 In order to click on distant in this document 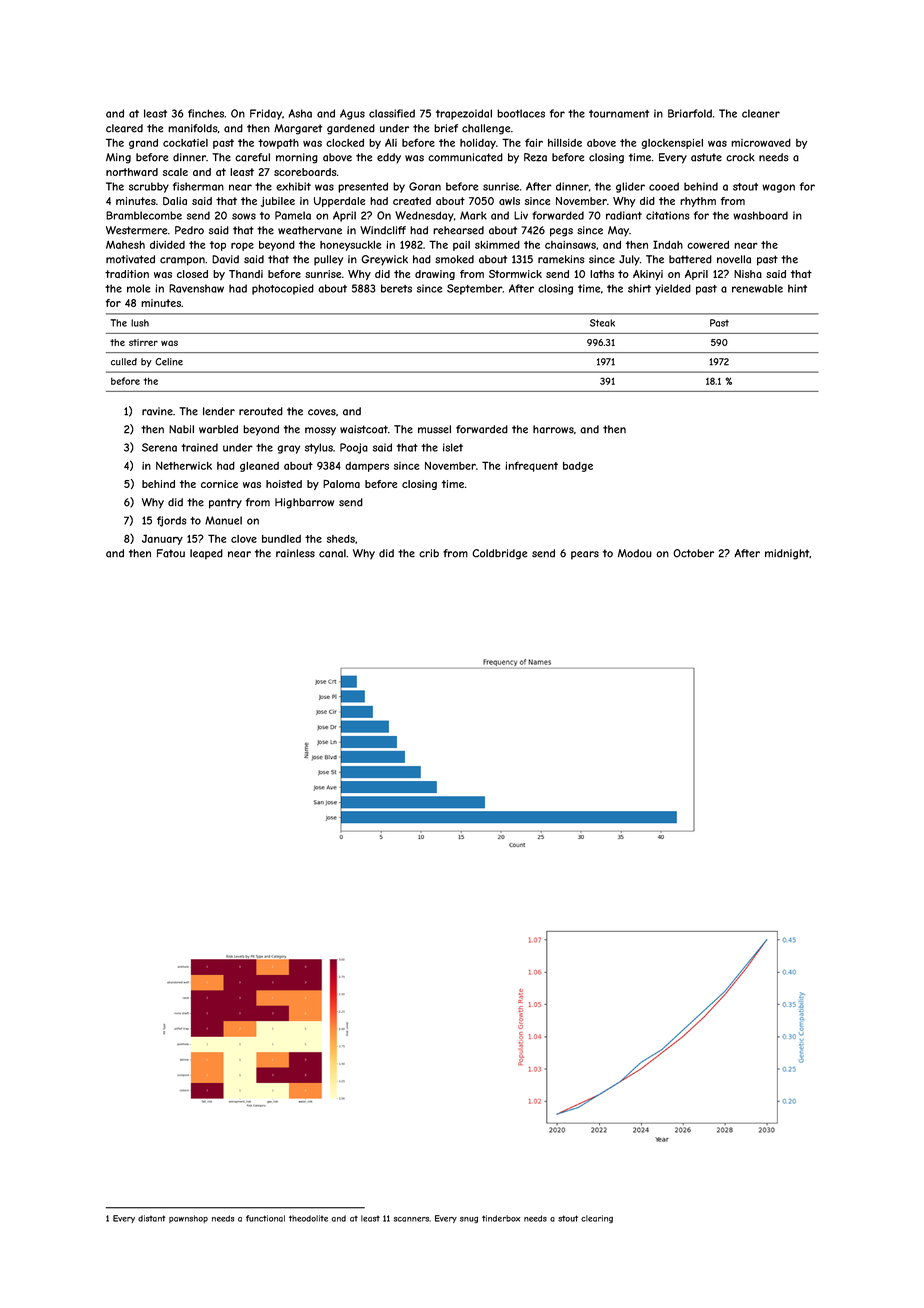, I will do `click(152, 1218)`.
